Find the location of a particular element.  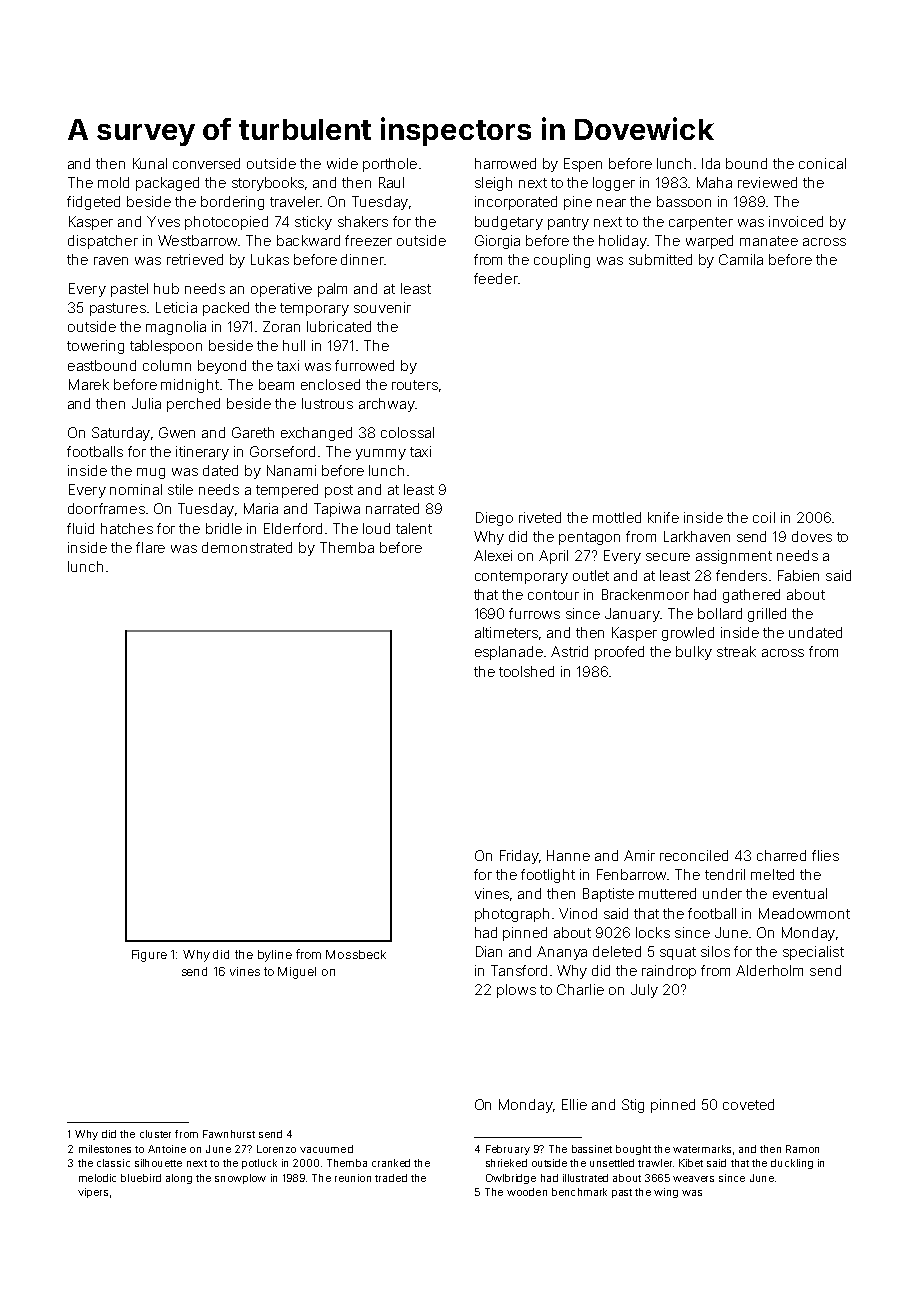

vipers is located at coordinates (93, 1193).
